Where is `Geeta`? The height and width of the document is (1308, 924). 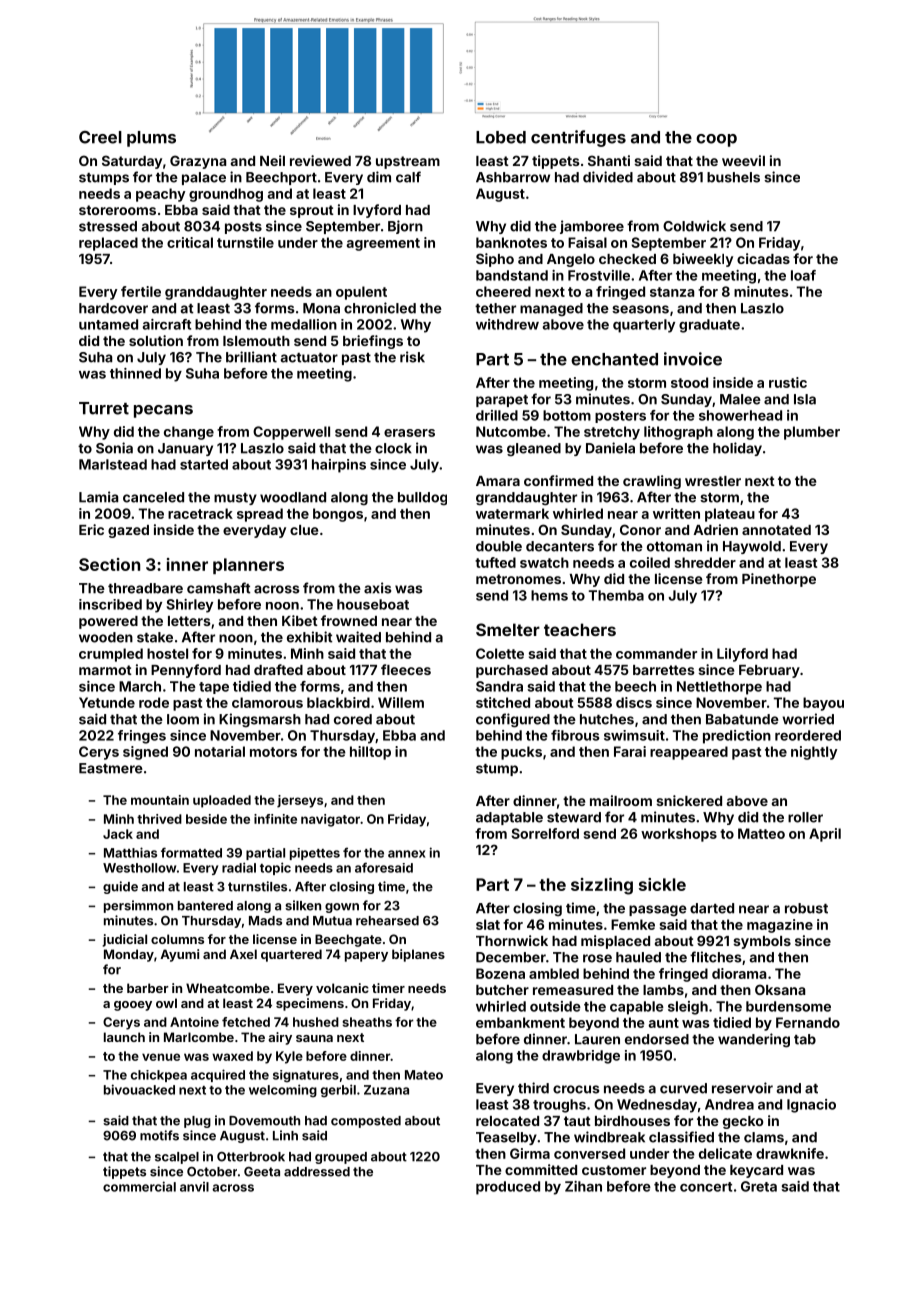 Geeta is located at coordinates (262, 1172).
